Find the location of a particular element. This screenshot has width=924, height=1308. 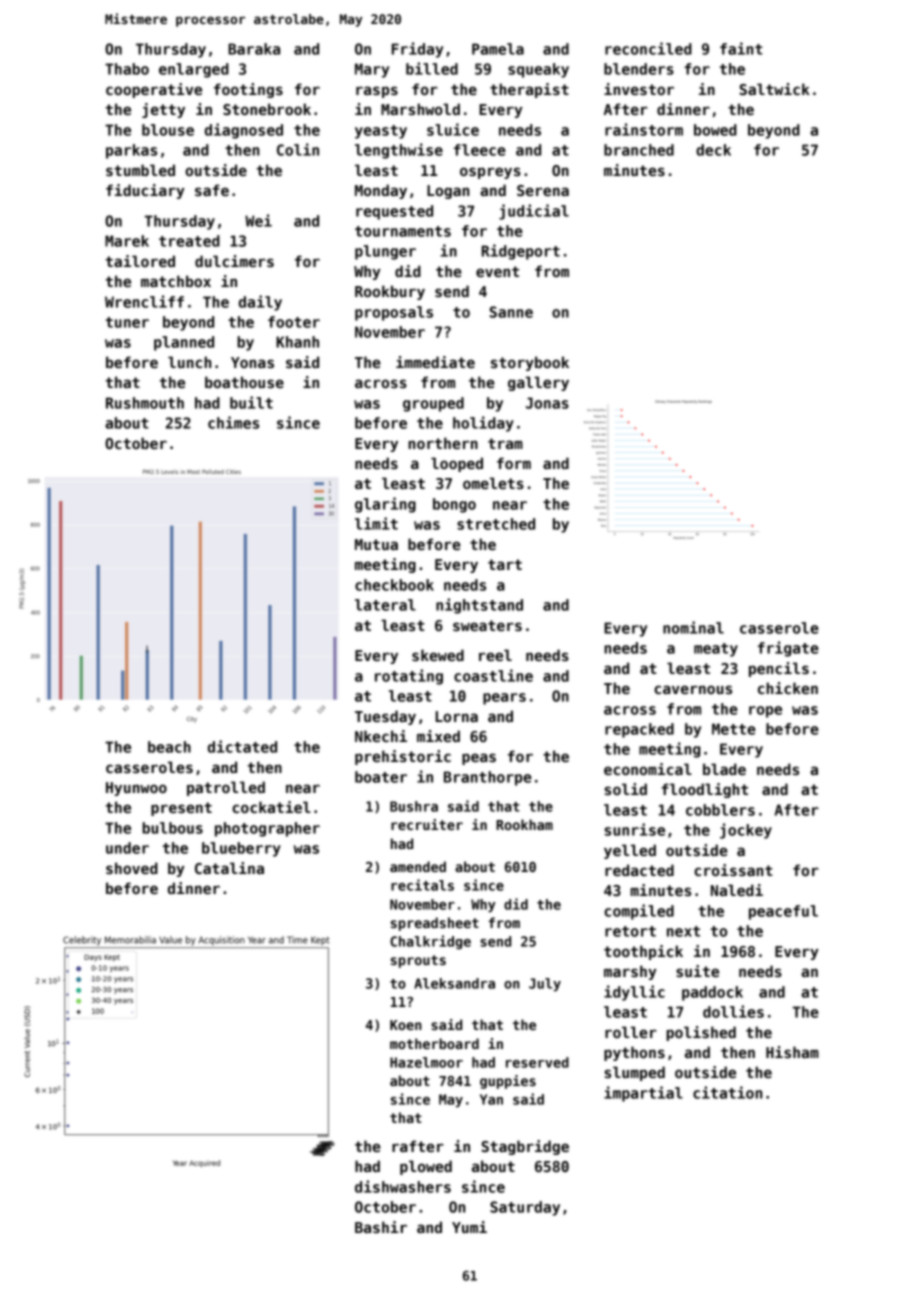

deck is located at coordinates (713, 150).
